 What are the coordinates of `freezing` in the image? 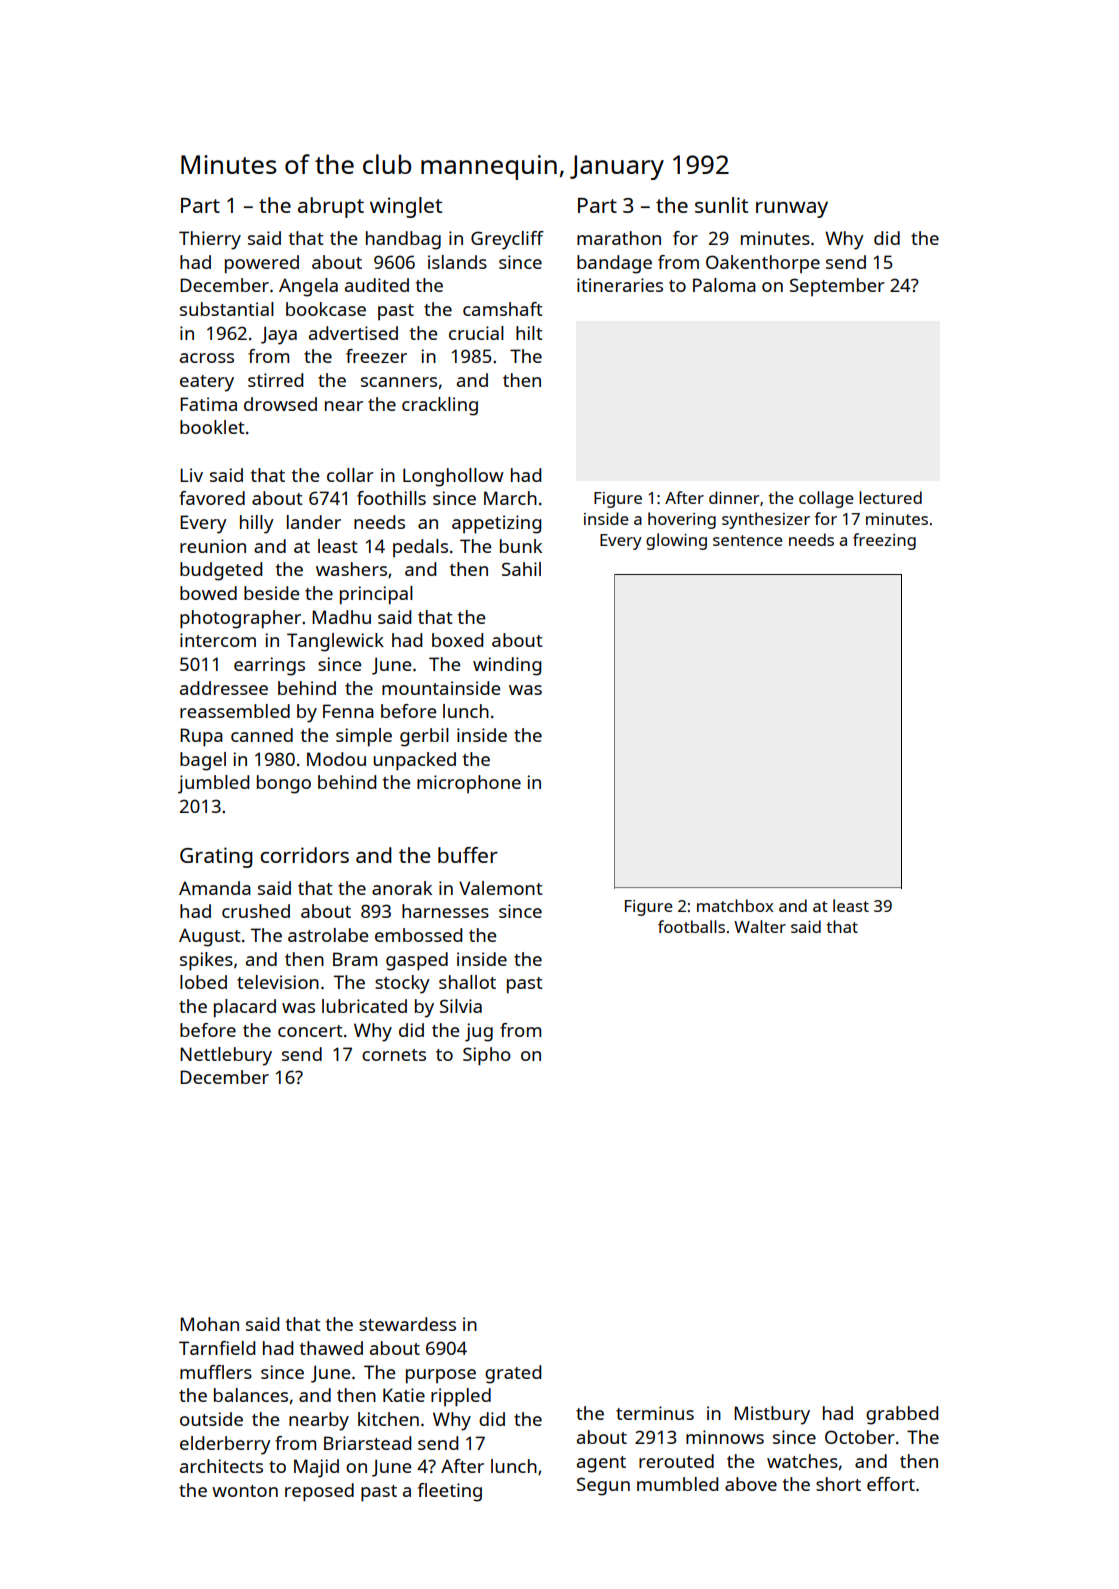 It's located at (884, 541).
